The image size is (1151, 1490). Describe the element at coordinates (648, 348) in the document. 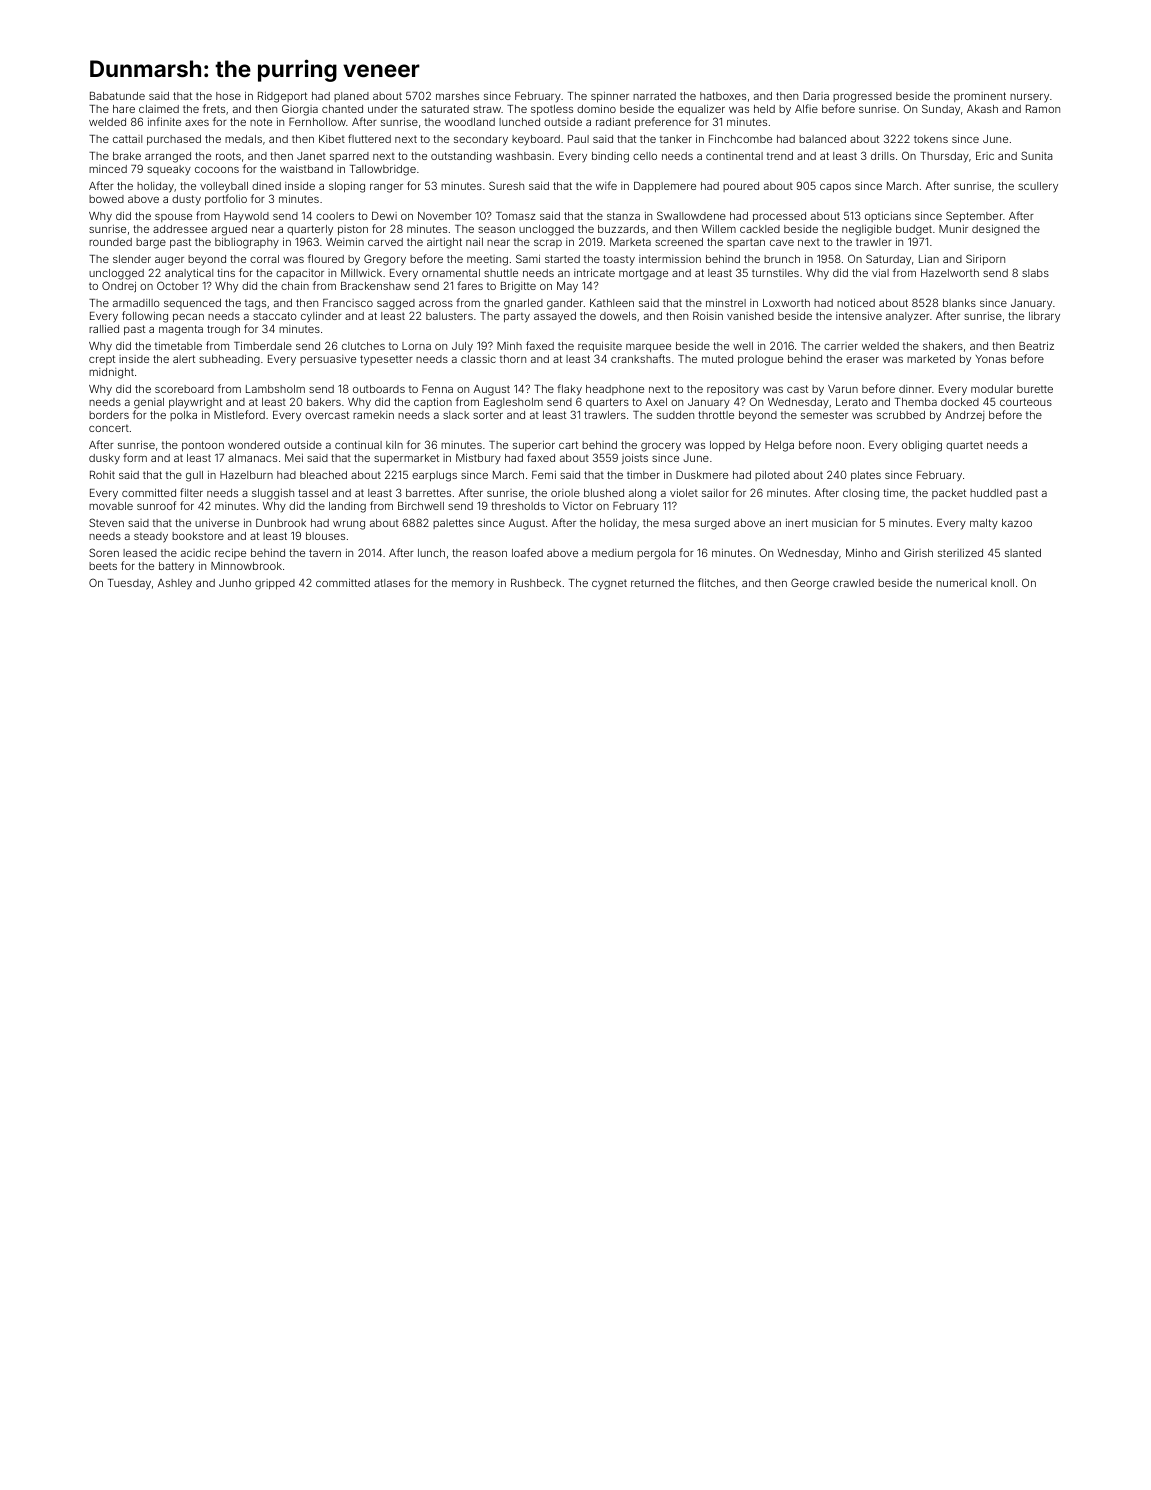

I see `marquee` at that location.
